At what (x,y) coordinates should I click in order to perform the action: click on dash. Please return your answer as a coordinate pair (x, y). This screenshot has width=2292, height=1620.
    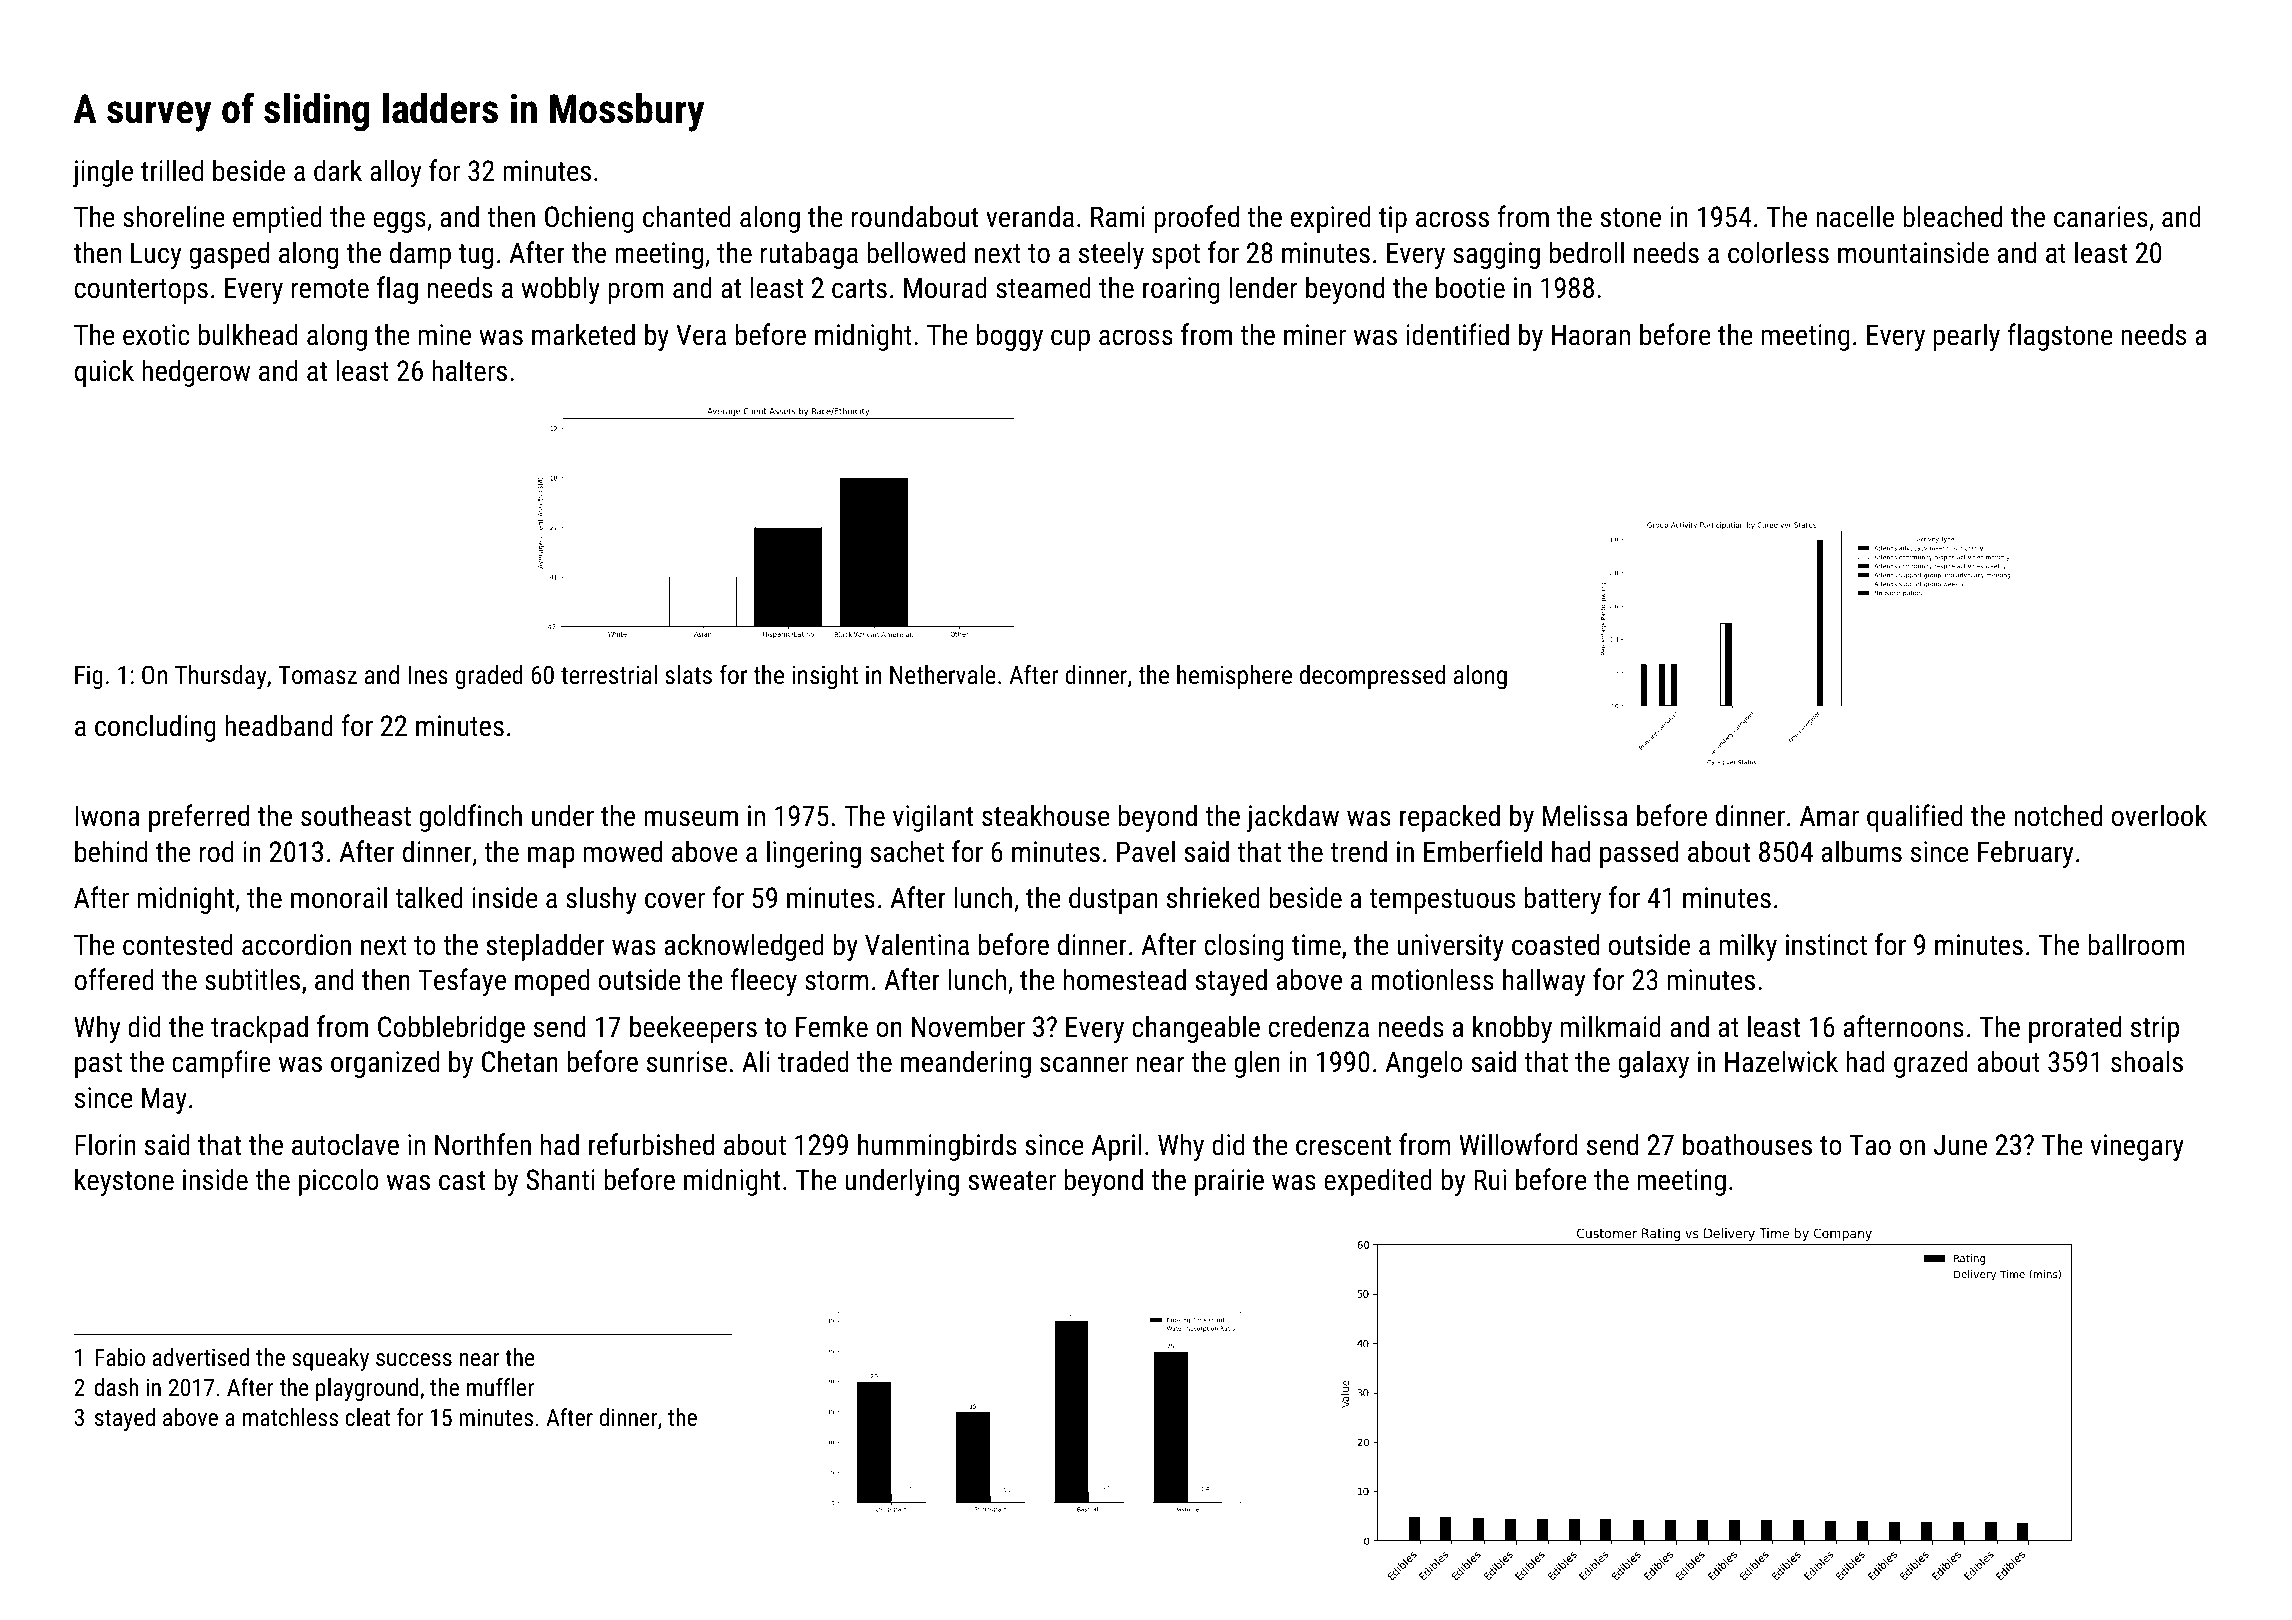
    Looking at the image, I should click on (116, 1387).
